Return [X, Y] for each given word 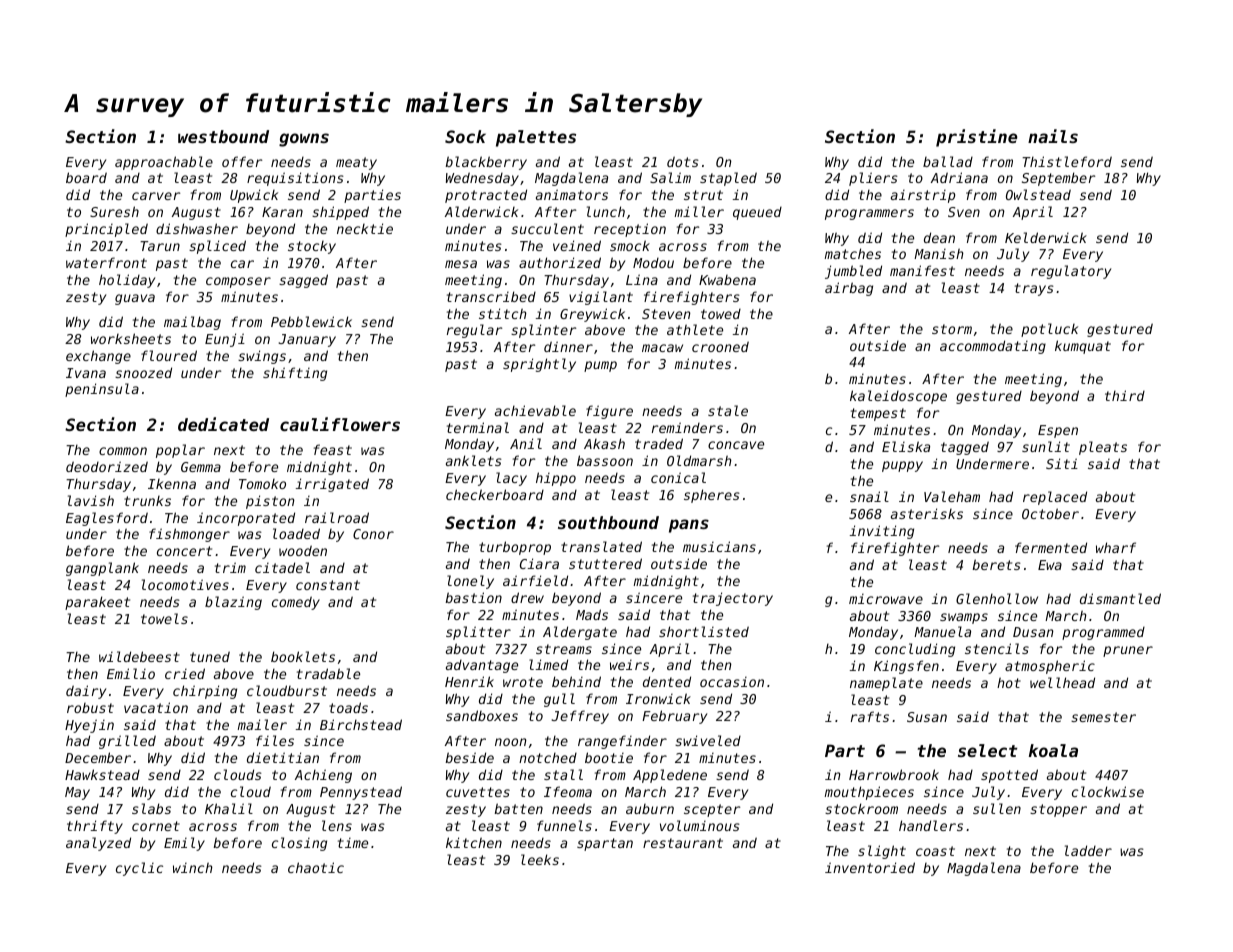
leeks [540, 859]
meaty [356, 163]
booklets [303, 656]
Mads [592, 614]
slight [882, 852]
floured [169, 355]
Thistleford [1067, 161]
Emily [184, 844]
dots [683, 161]
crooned [720, 346]
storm [952, 329]
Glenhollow [997, 598]
